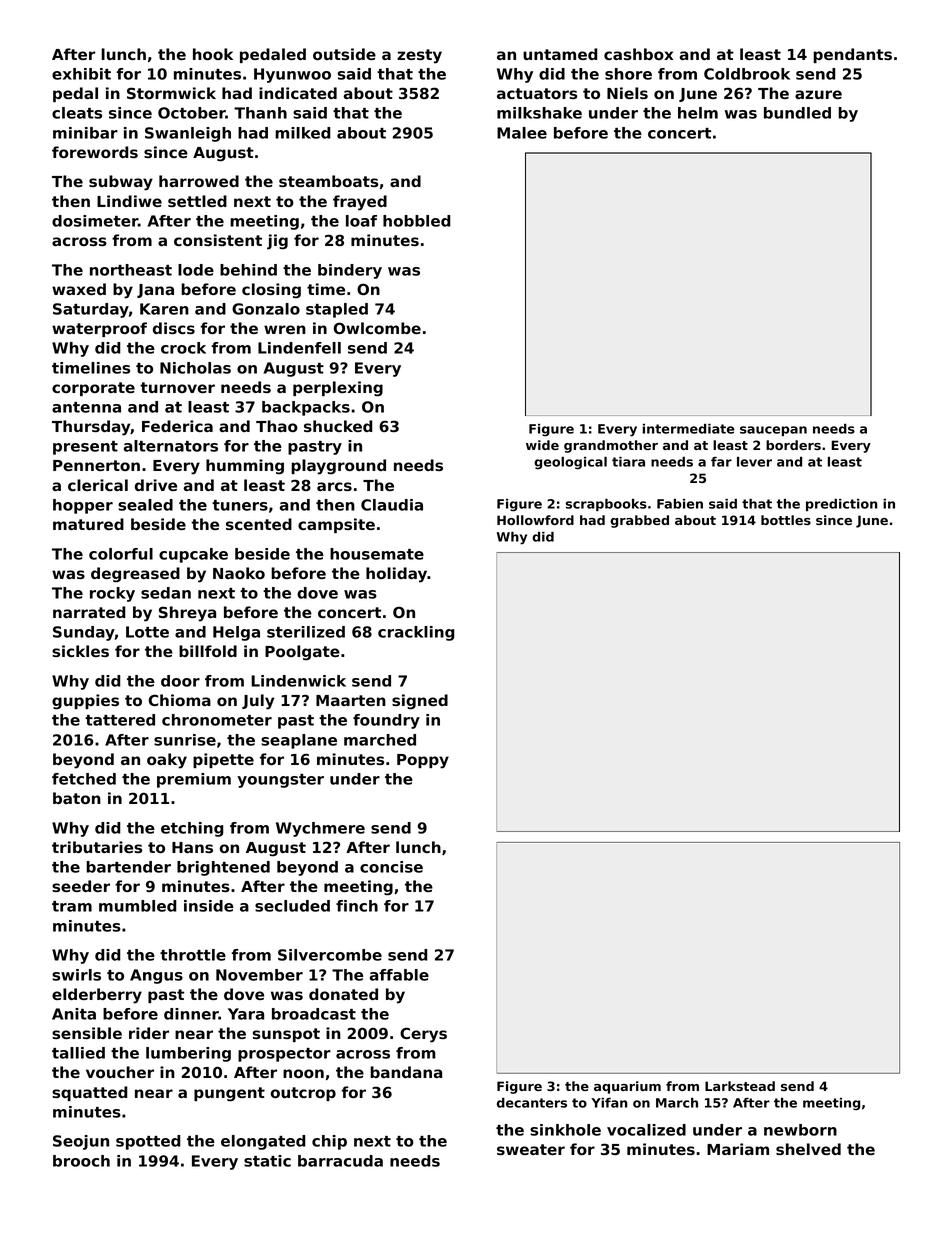 Image resolution: width=952 pixels, height=1233 pixels. What do you see at coordinates (213, 54) in the screenshot?
I see `hook` at bounding box center [213, 54].
